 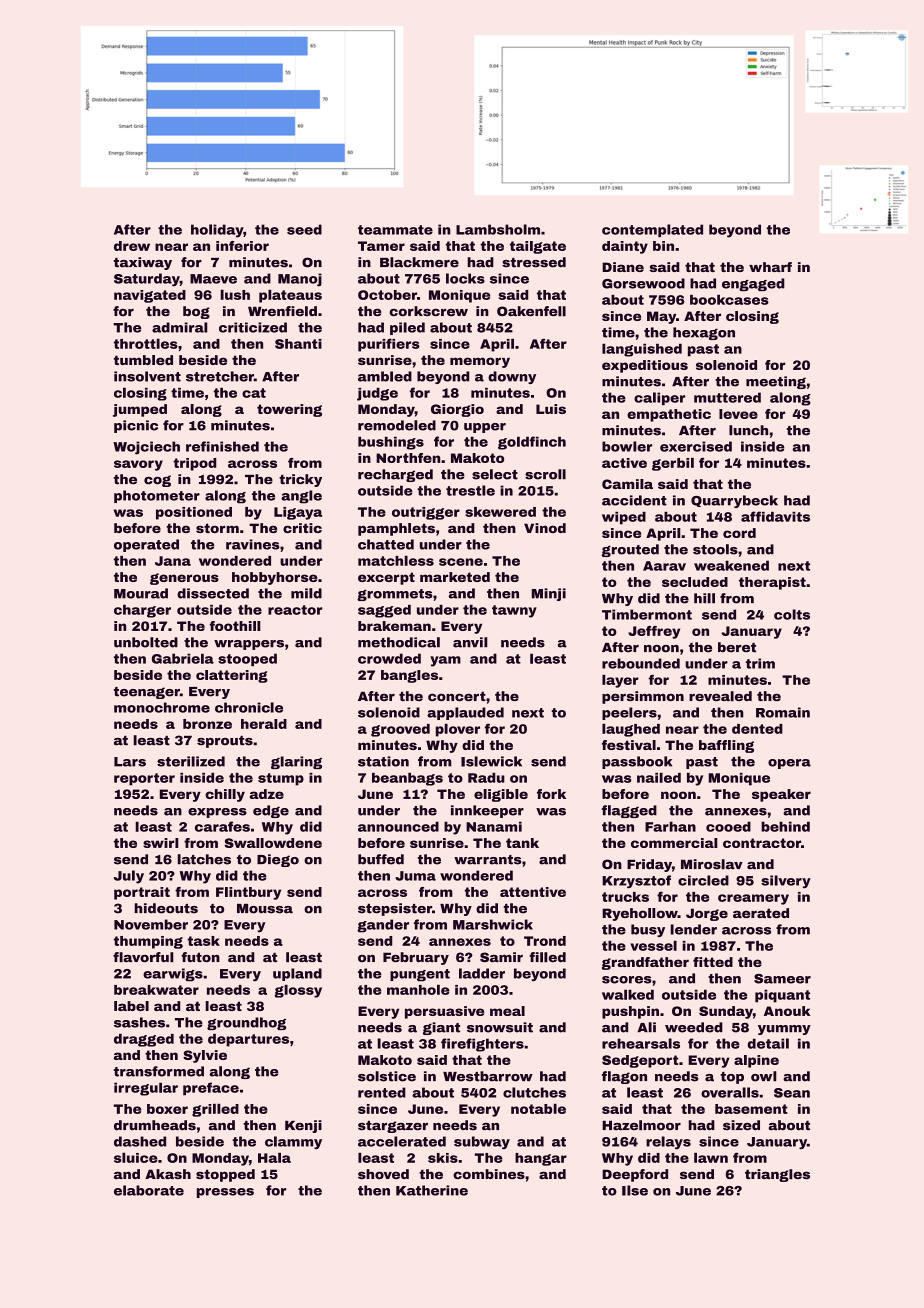 What do you see at coordinates (441, 1028) in the page?
I see `giant` at bounding box center [441, 1028].
